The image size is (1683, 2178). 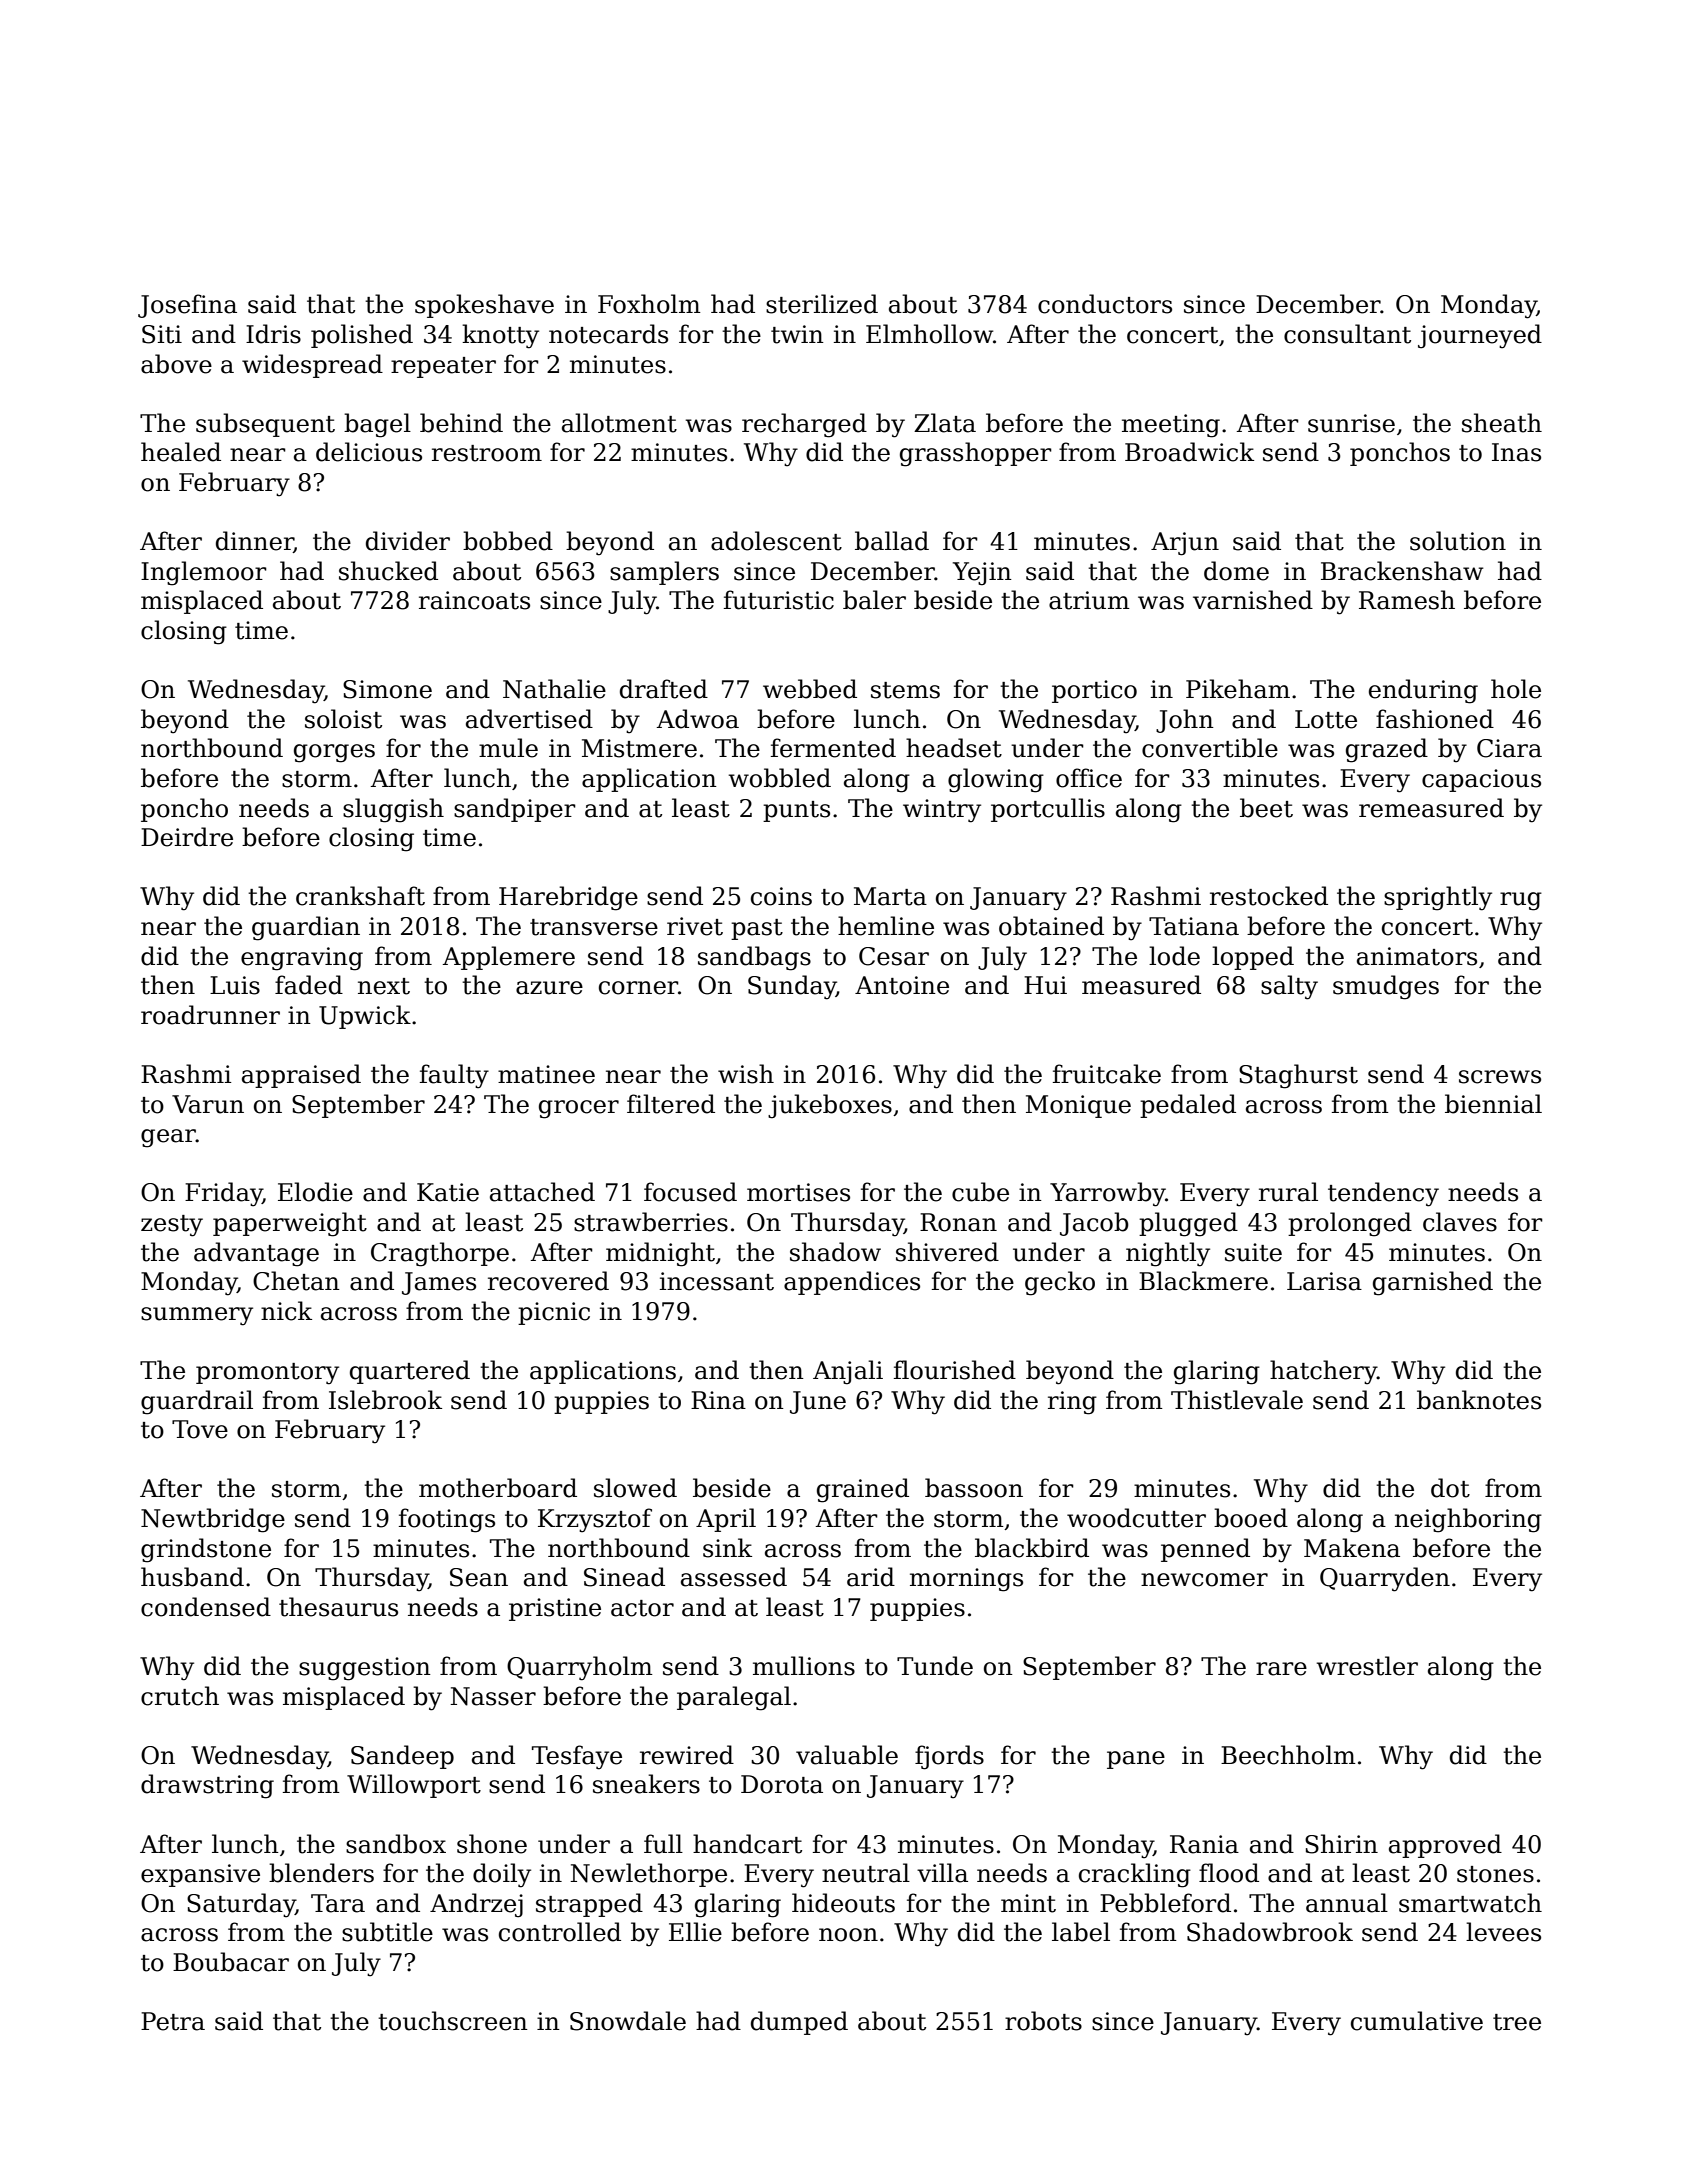 What do you see at coordinates (1043, 2021) in the image?
I see `robots` at bounding box center [1043, 2021].
